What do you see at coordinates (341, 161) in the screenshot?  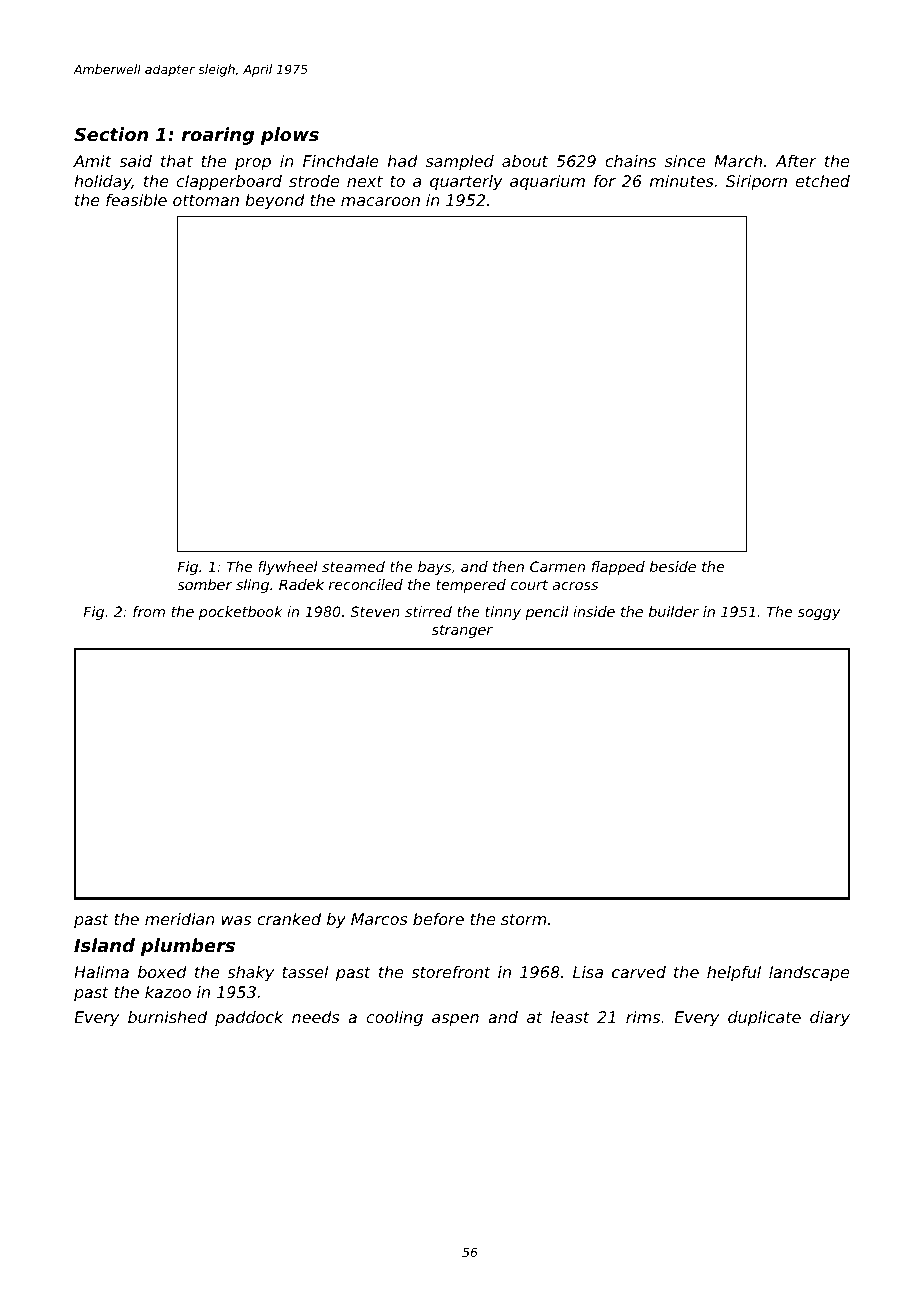 I see `Finchdale` at bounding box center [341, 161].
